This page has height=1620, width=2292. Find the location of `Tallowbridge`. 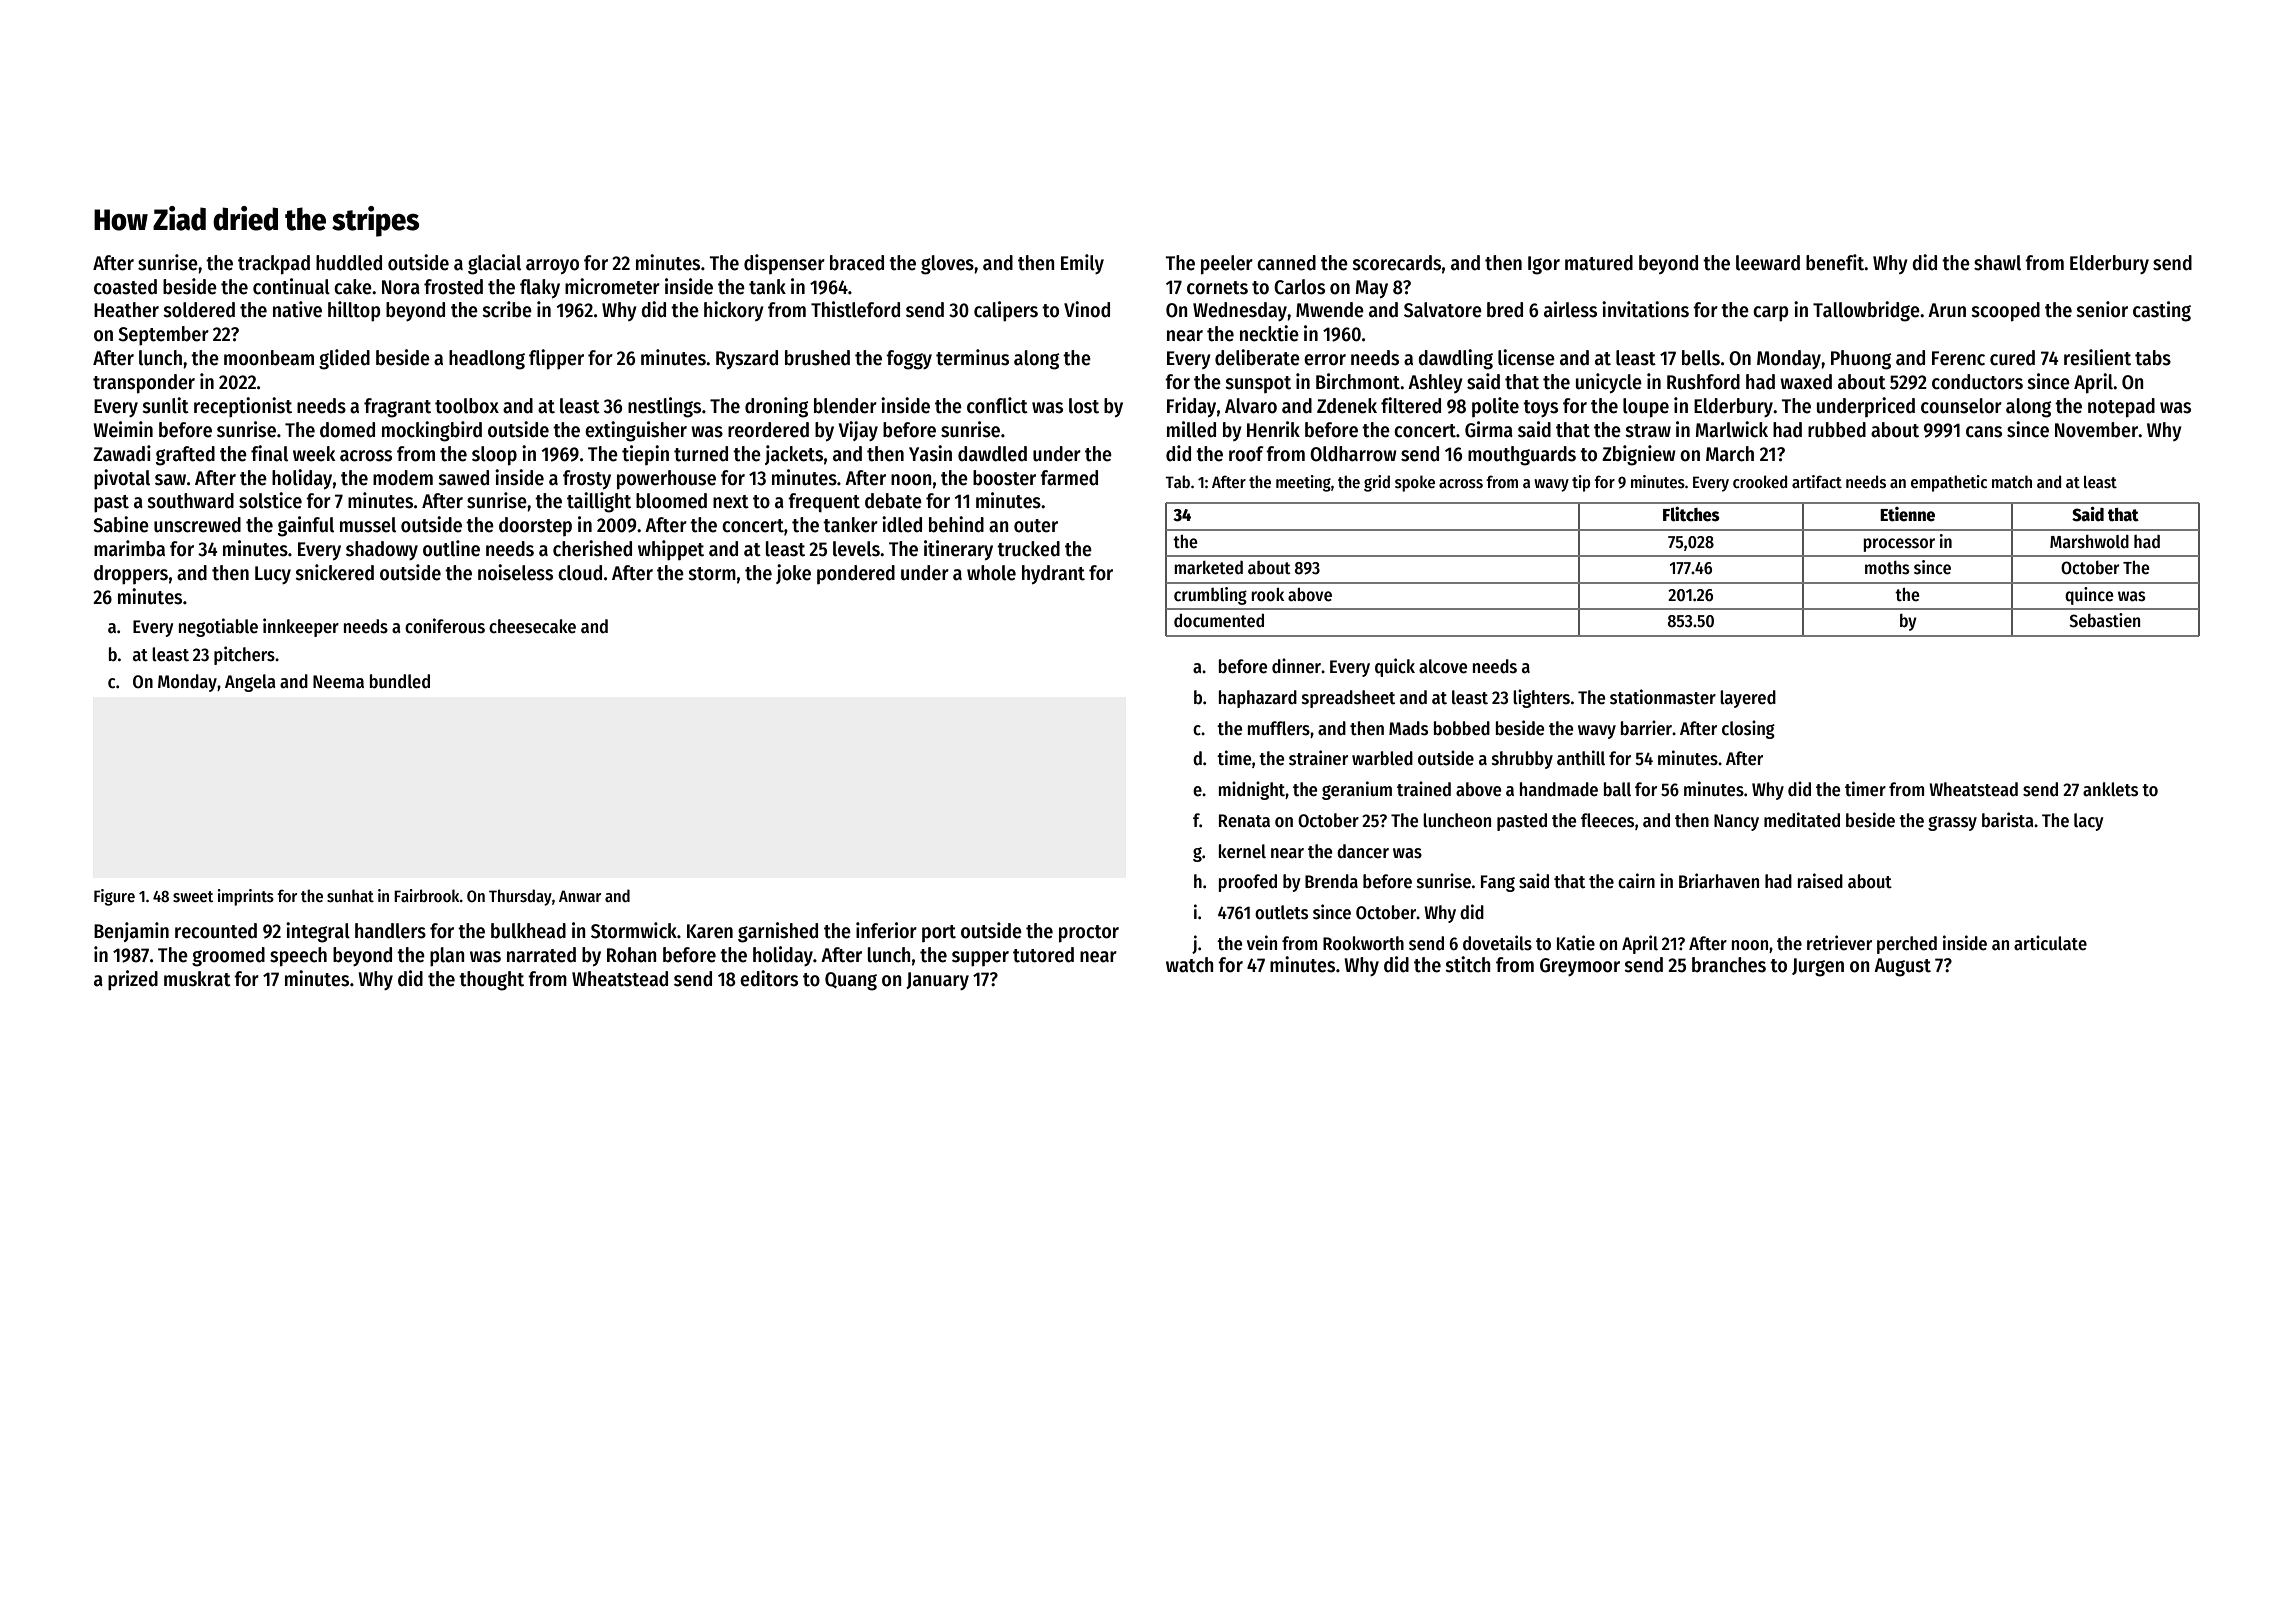

Tallowbridge is located at coordinates (1866, 311).
